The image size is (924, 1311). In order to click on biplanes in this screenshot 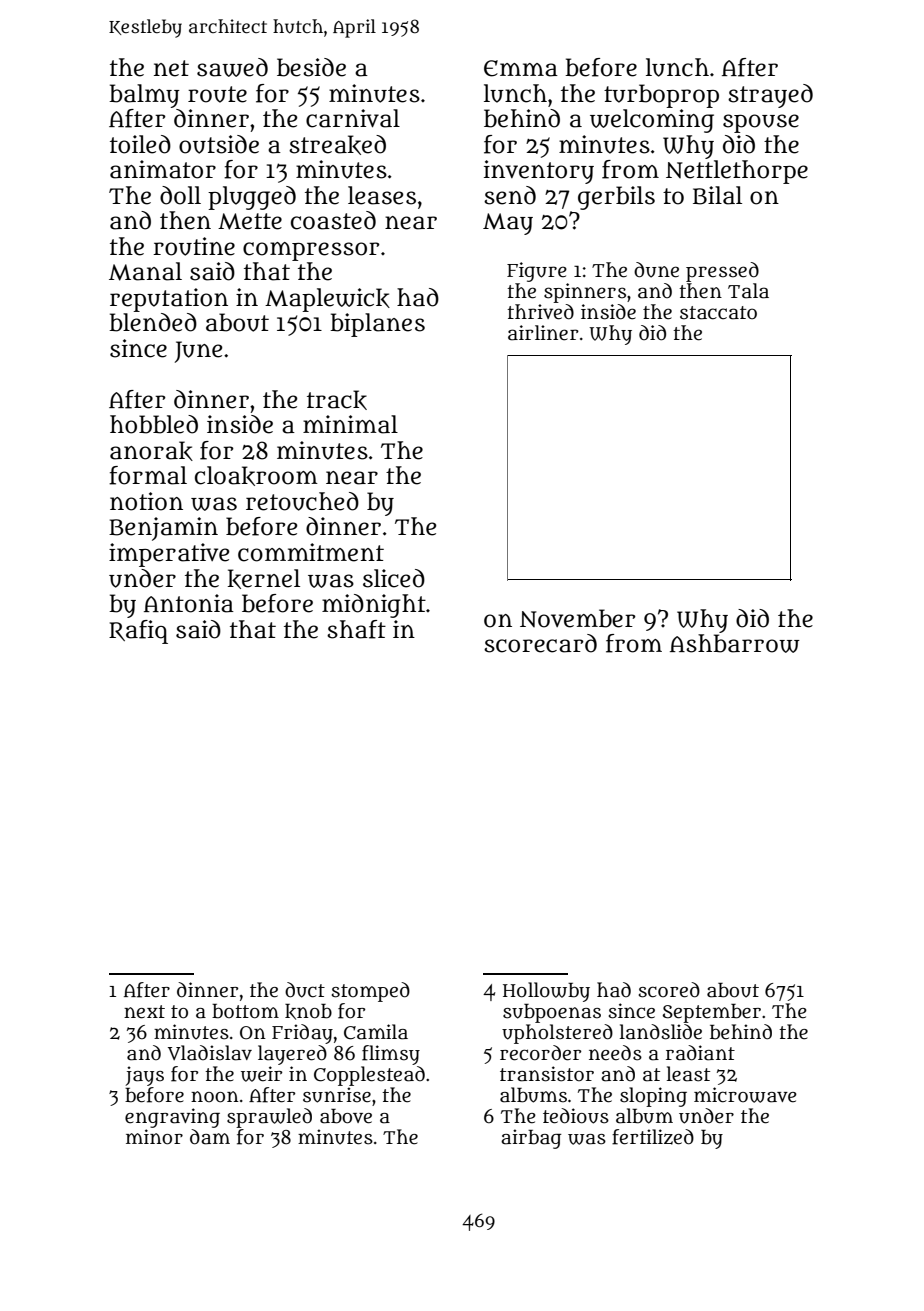, I will do `click(377, 325)`.
